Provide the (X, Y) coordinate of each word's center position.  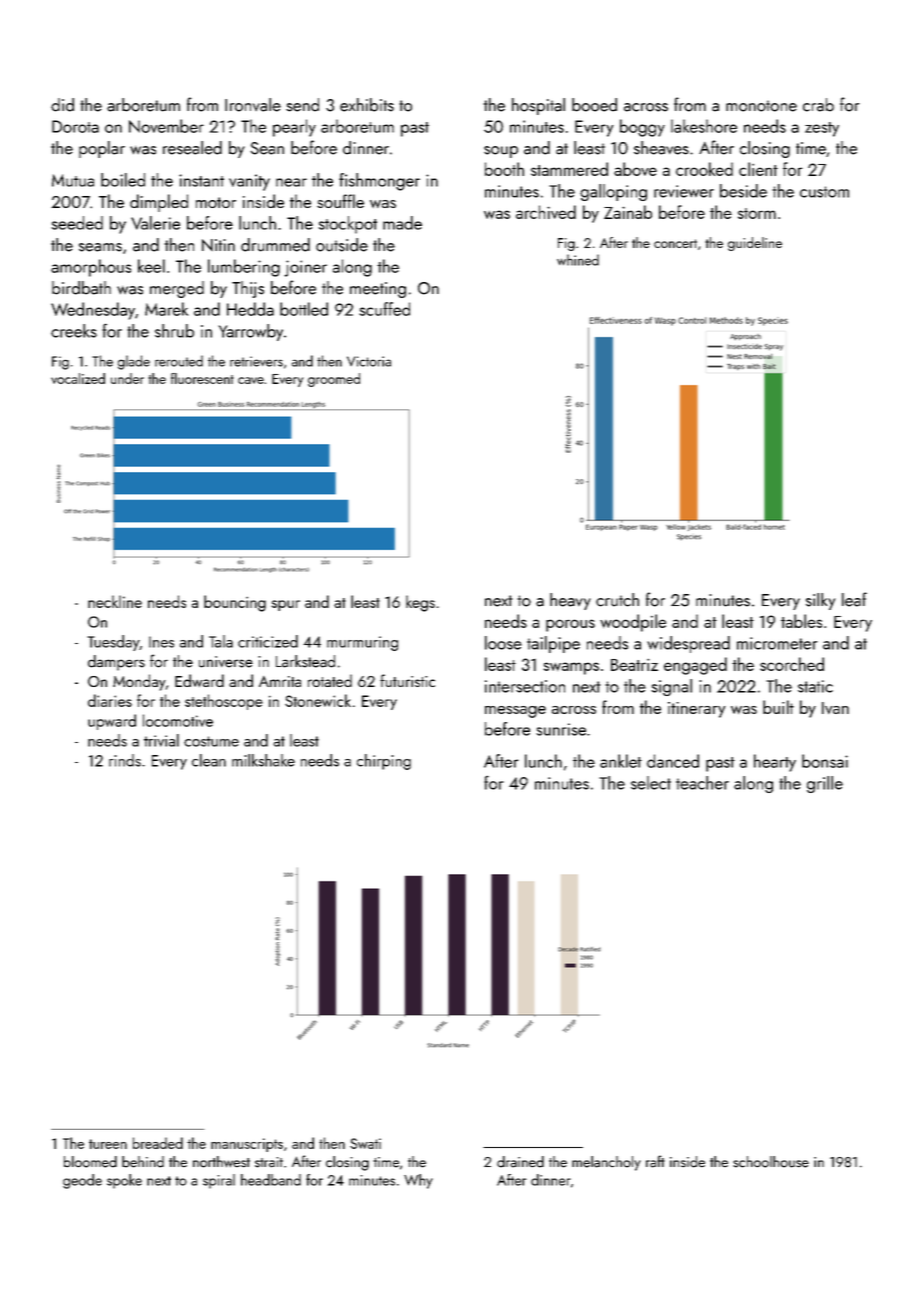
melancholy (606, 1163)
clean (209, 760)
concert (675, 243)
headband (271, 1180)
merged (177, 289)
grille (825, 784)
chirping (384, 762)
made (402, 223)
